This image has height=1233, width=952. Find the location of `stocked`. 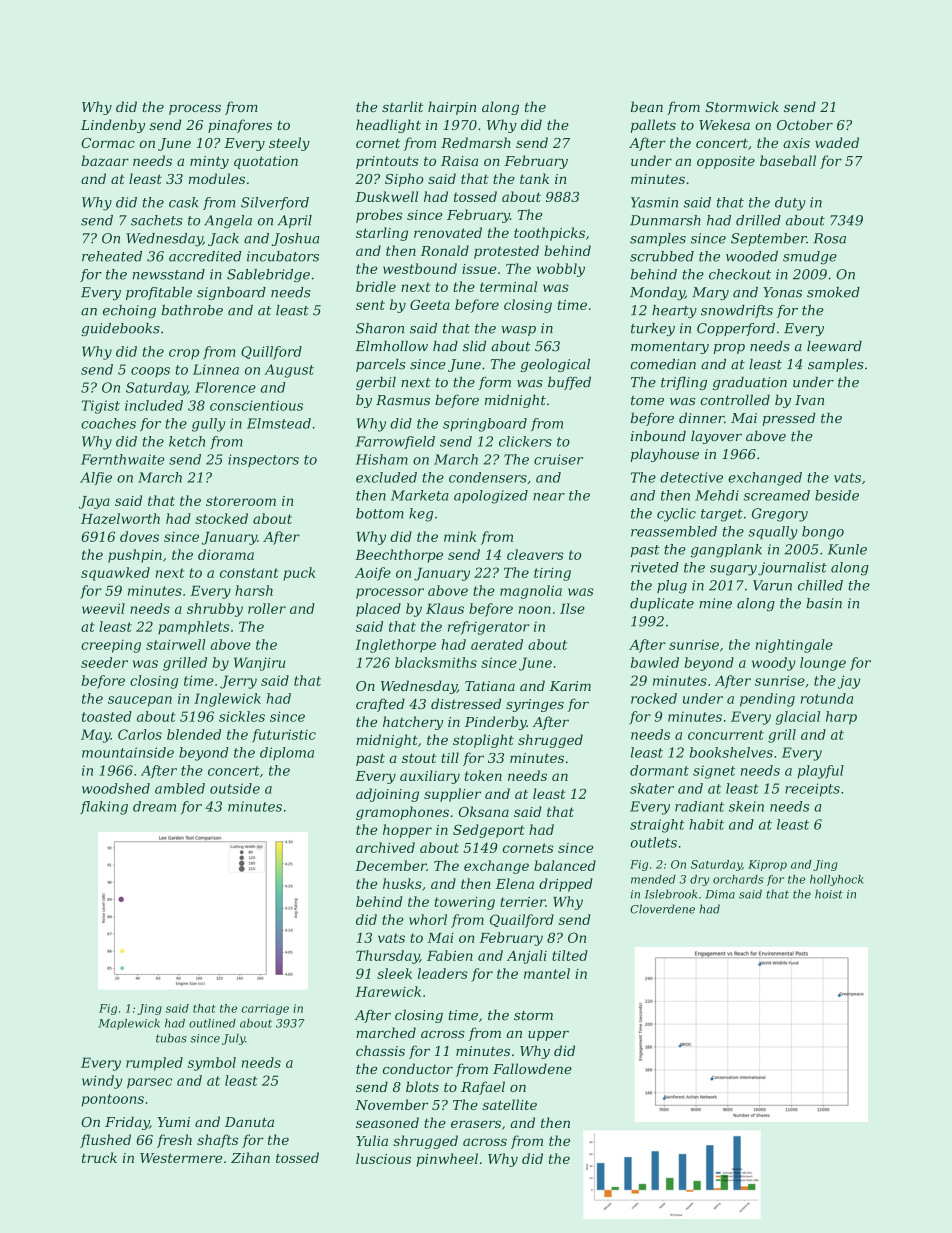

stocked is located at coordinates (221, 518).
